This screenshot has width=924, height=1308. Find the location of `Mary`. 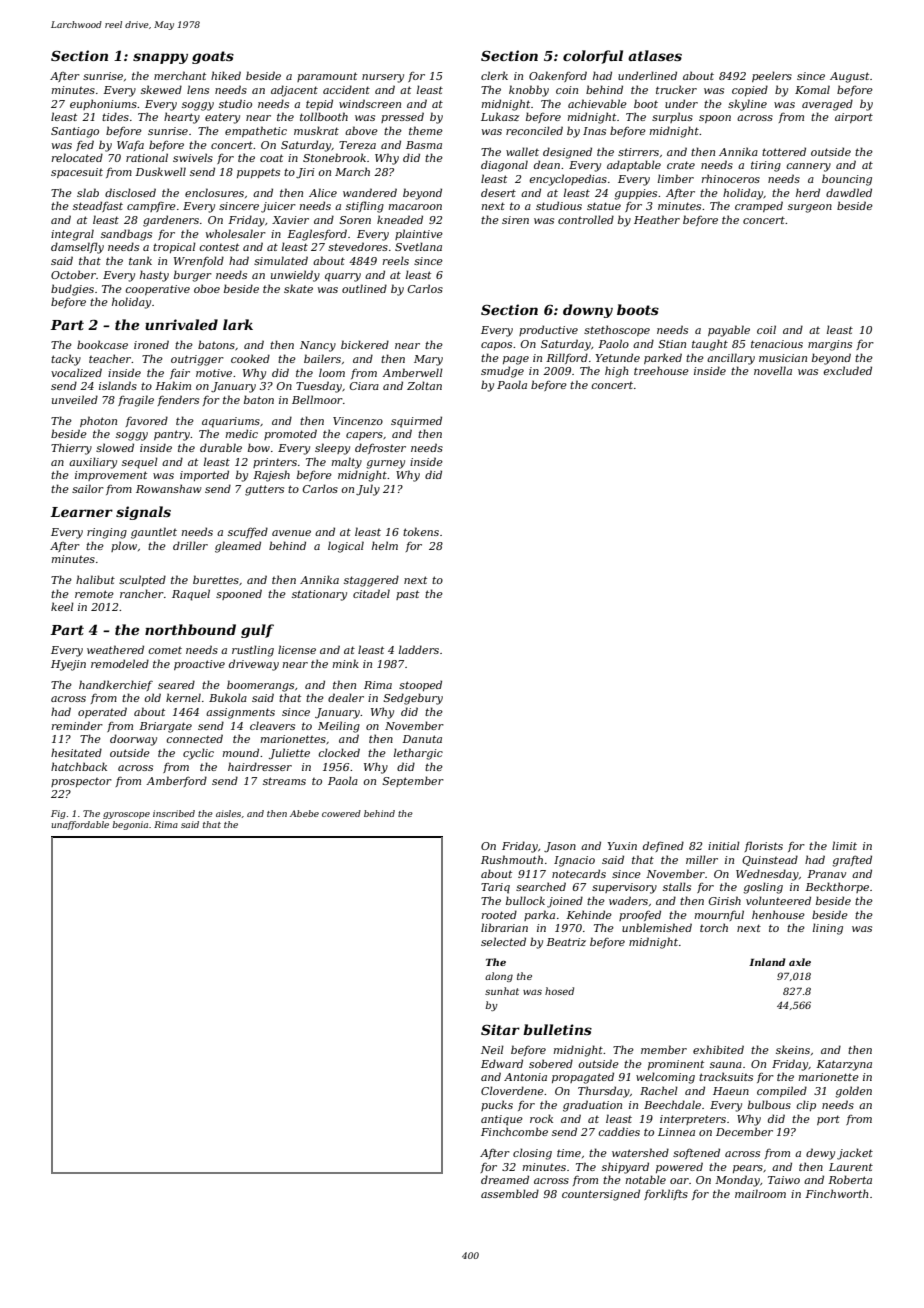

Mary is located at coordinates (428, 360).
